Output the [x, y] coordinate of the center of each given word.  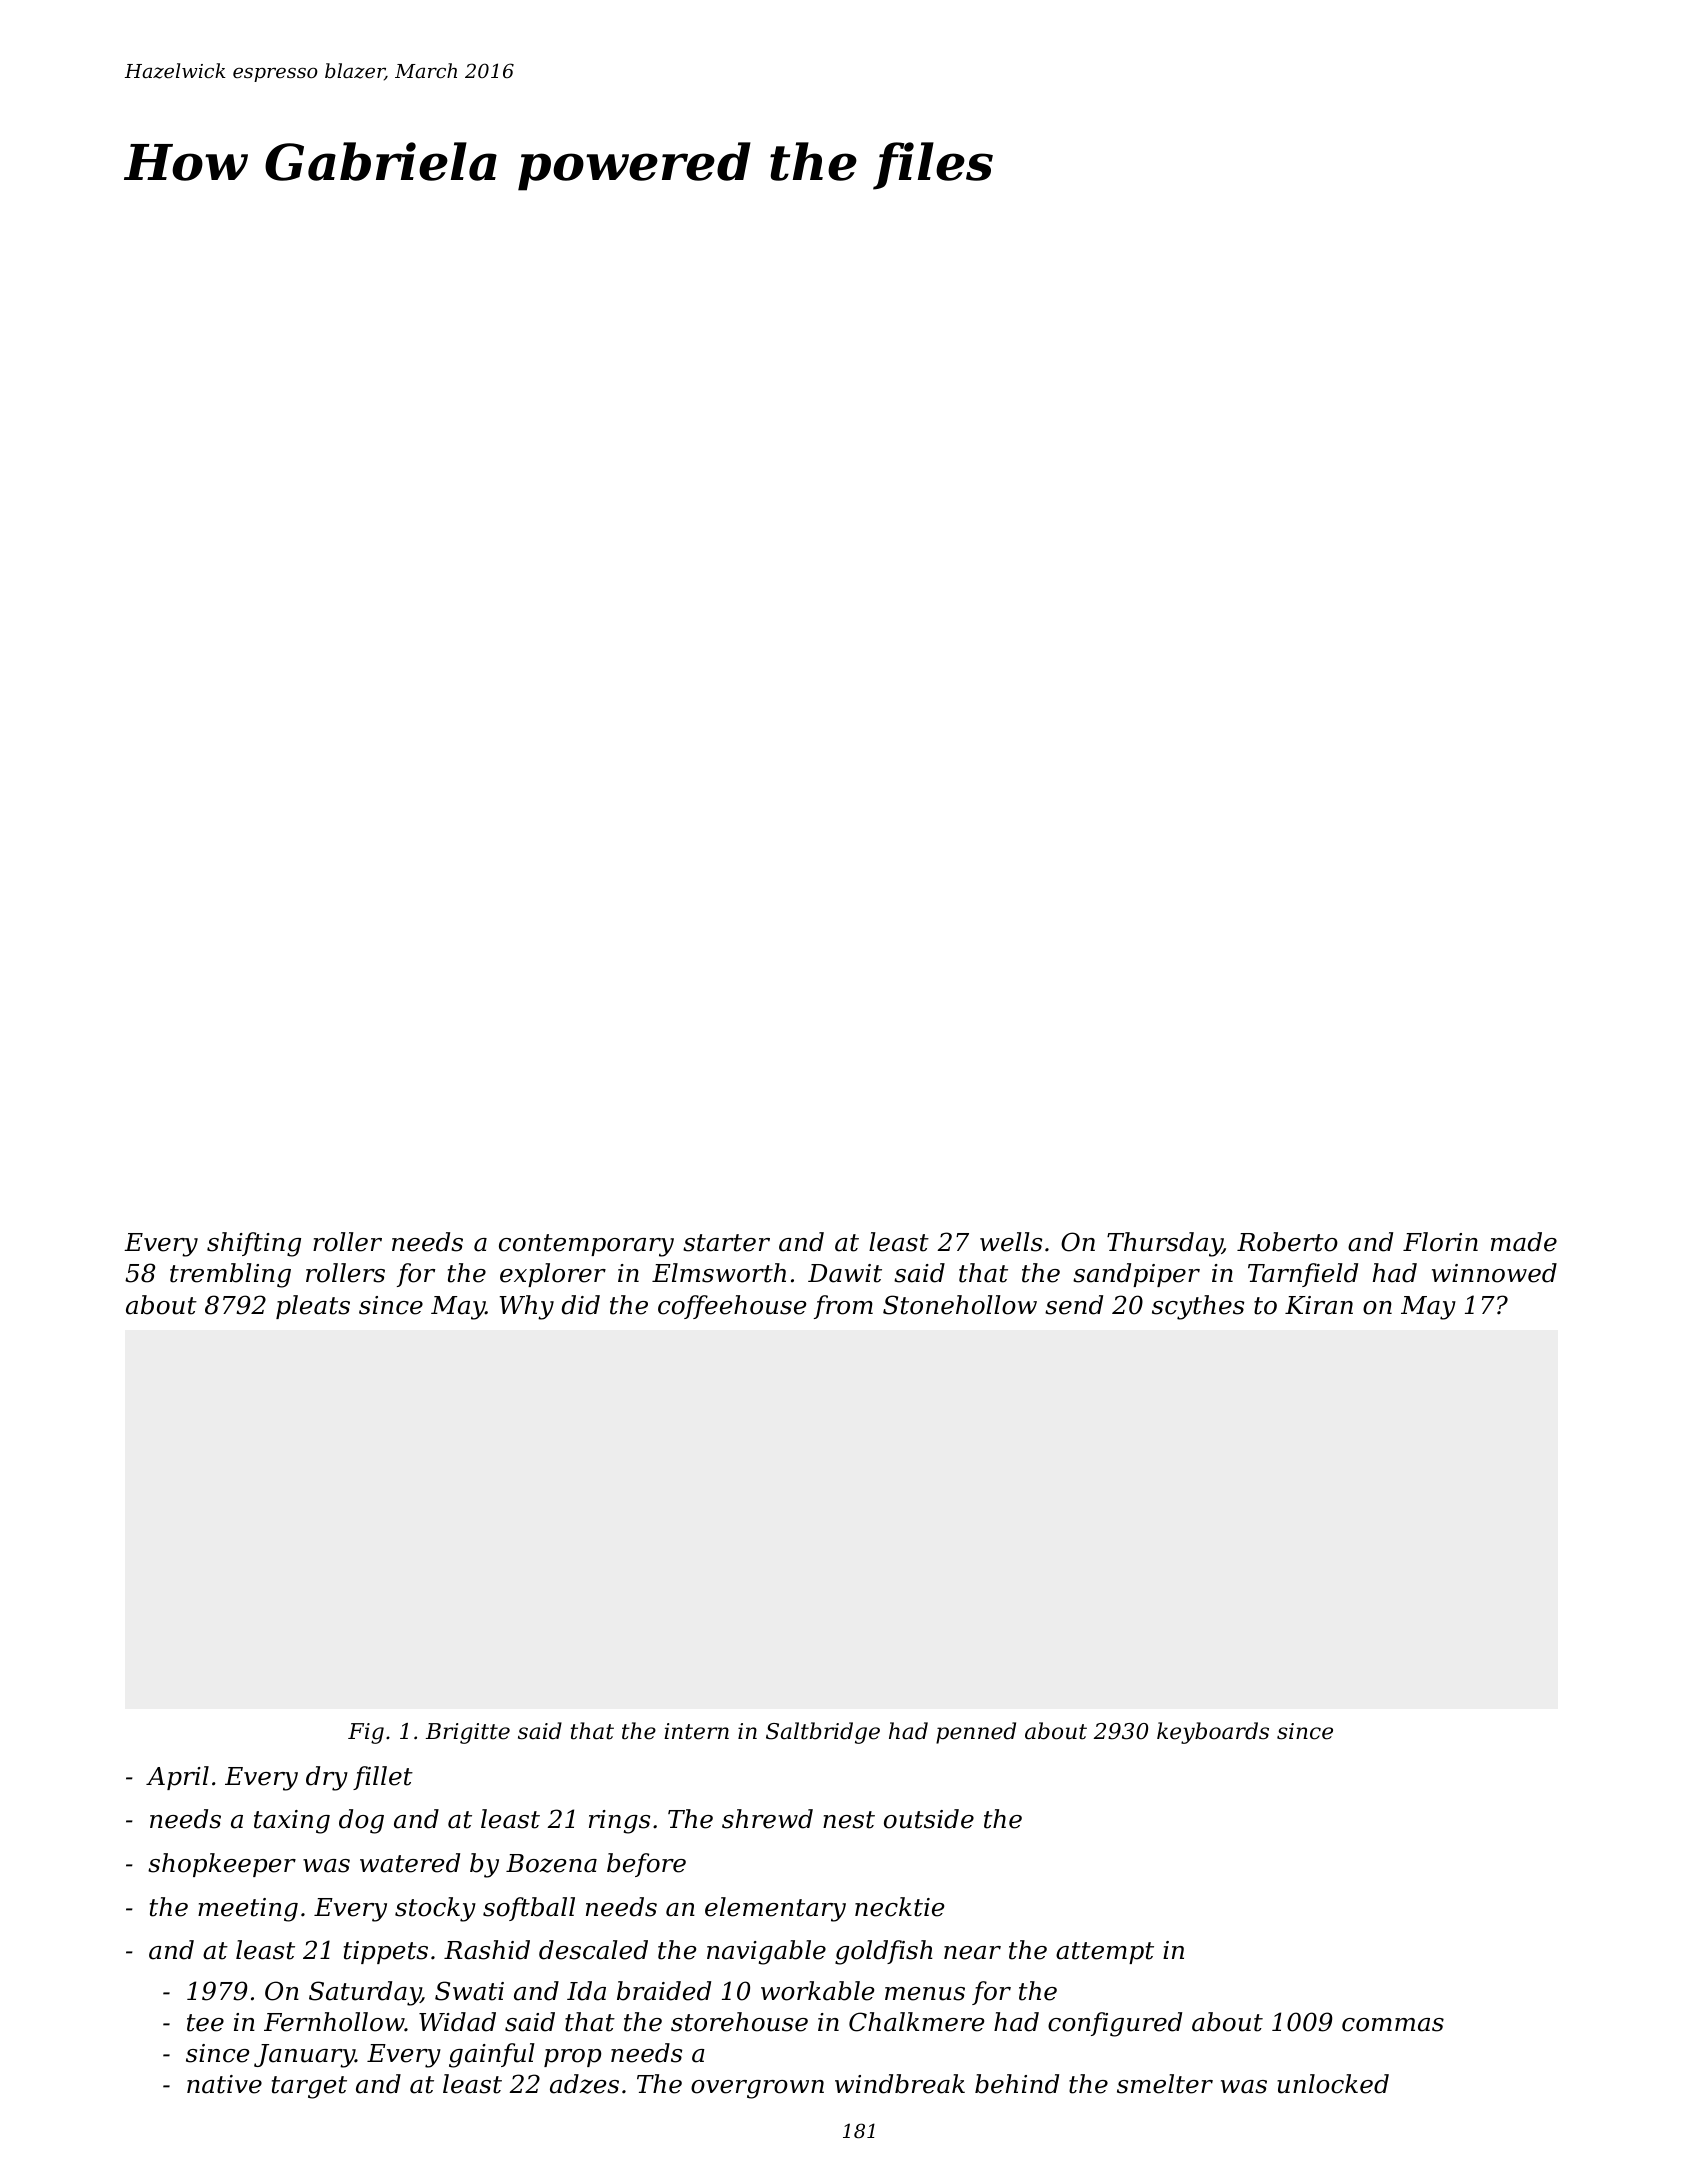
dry [327, 1778]
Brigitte [468, 1733]
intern [696, 1731]
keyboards [1213, 1733]
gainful [492, 2055]
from [843, 1307]
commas [1393, 2025]
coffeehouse [732, 1307]
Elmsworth [719, 1273]
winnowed [1494, 1273]
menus [925, 1994]
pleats [313, 1307]
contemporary [586, 1245]
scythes [1198, 1307]
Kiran [1319, 1305]
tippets [386, 1952]
